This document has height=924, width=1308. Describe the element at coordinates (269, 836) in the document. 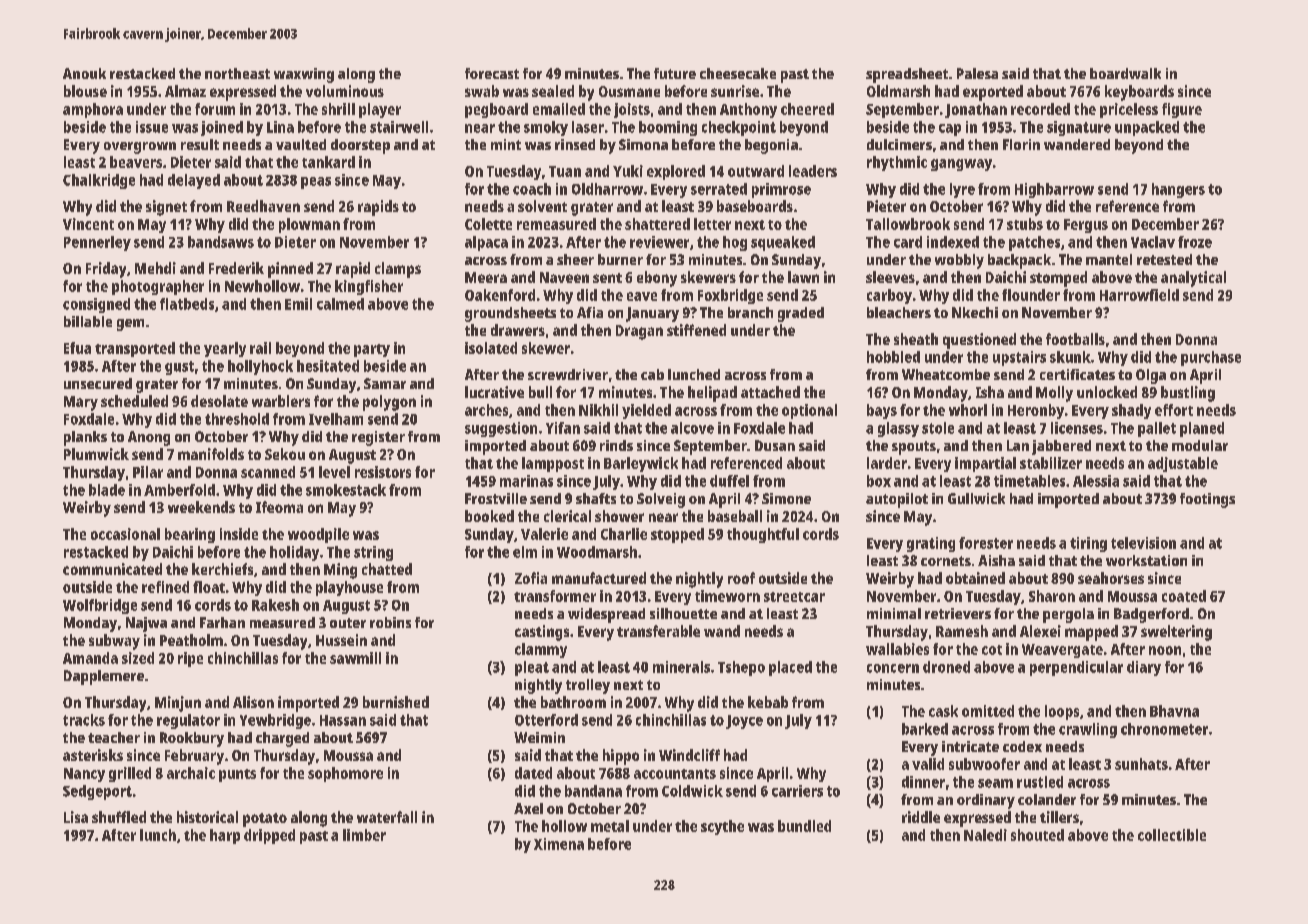

I see `dripped` at that location.
